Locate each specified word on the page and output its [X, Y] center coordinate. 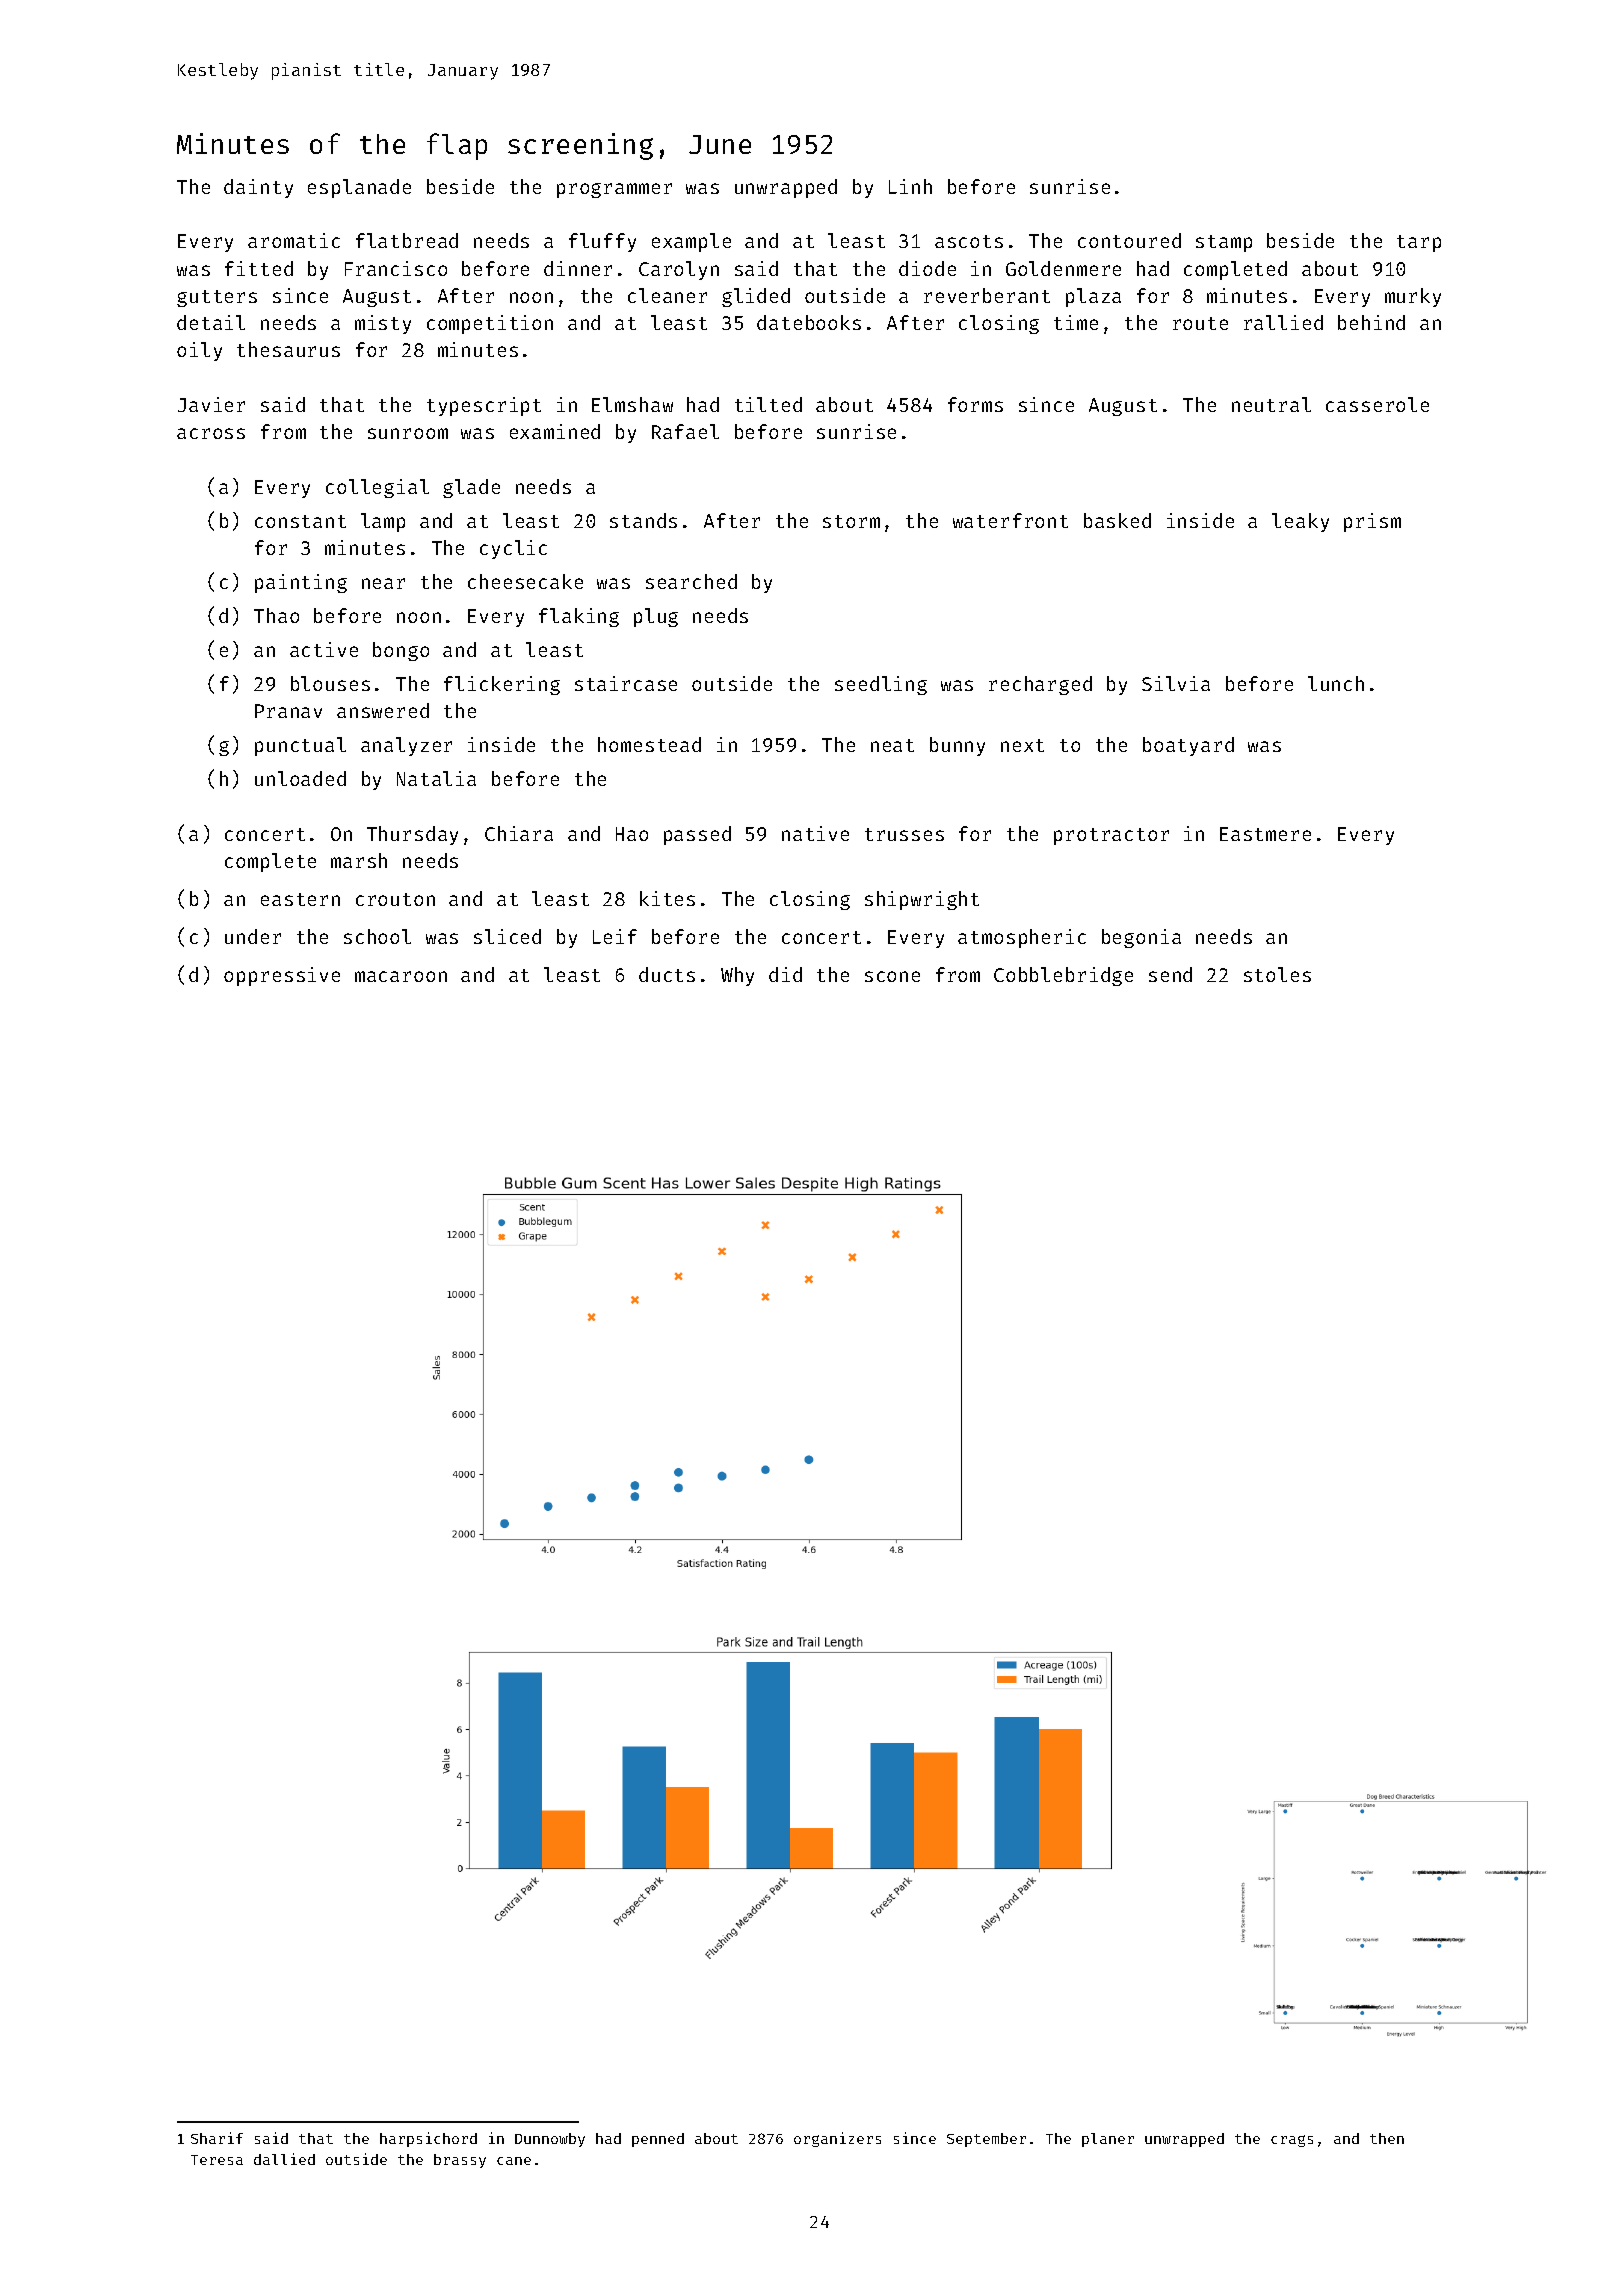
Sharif [217, 2138]
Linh [910, 186]
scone [892, 976]
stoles [1277, 974]
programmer [614, 190]
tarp [1419, 243]
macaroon [401, 976]
